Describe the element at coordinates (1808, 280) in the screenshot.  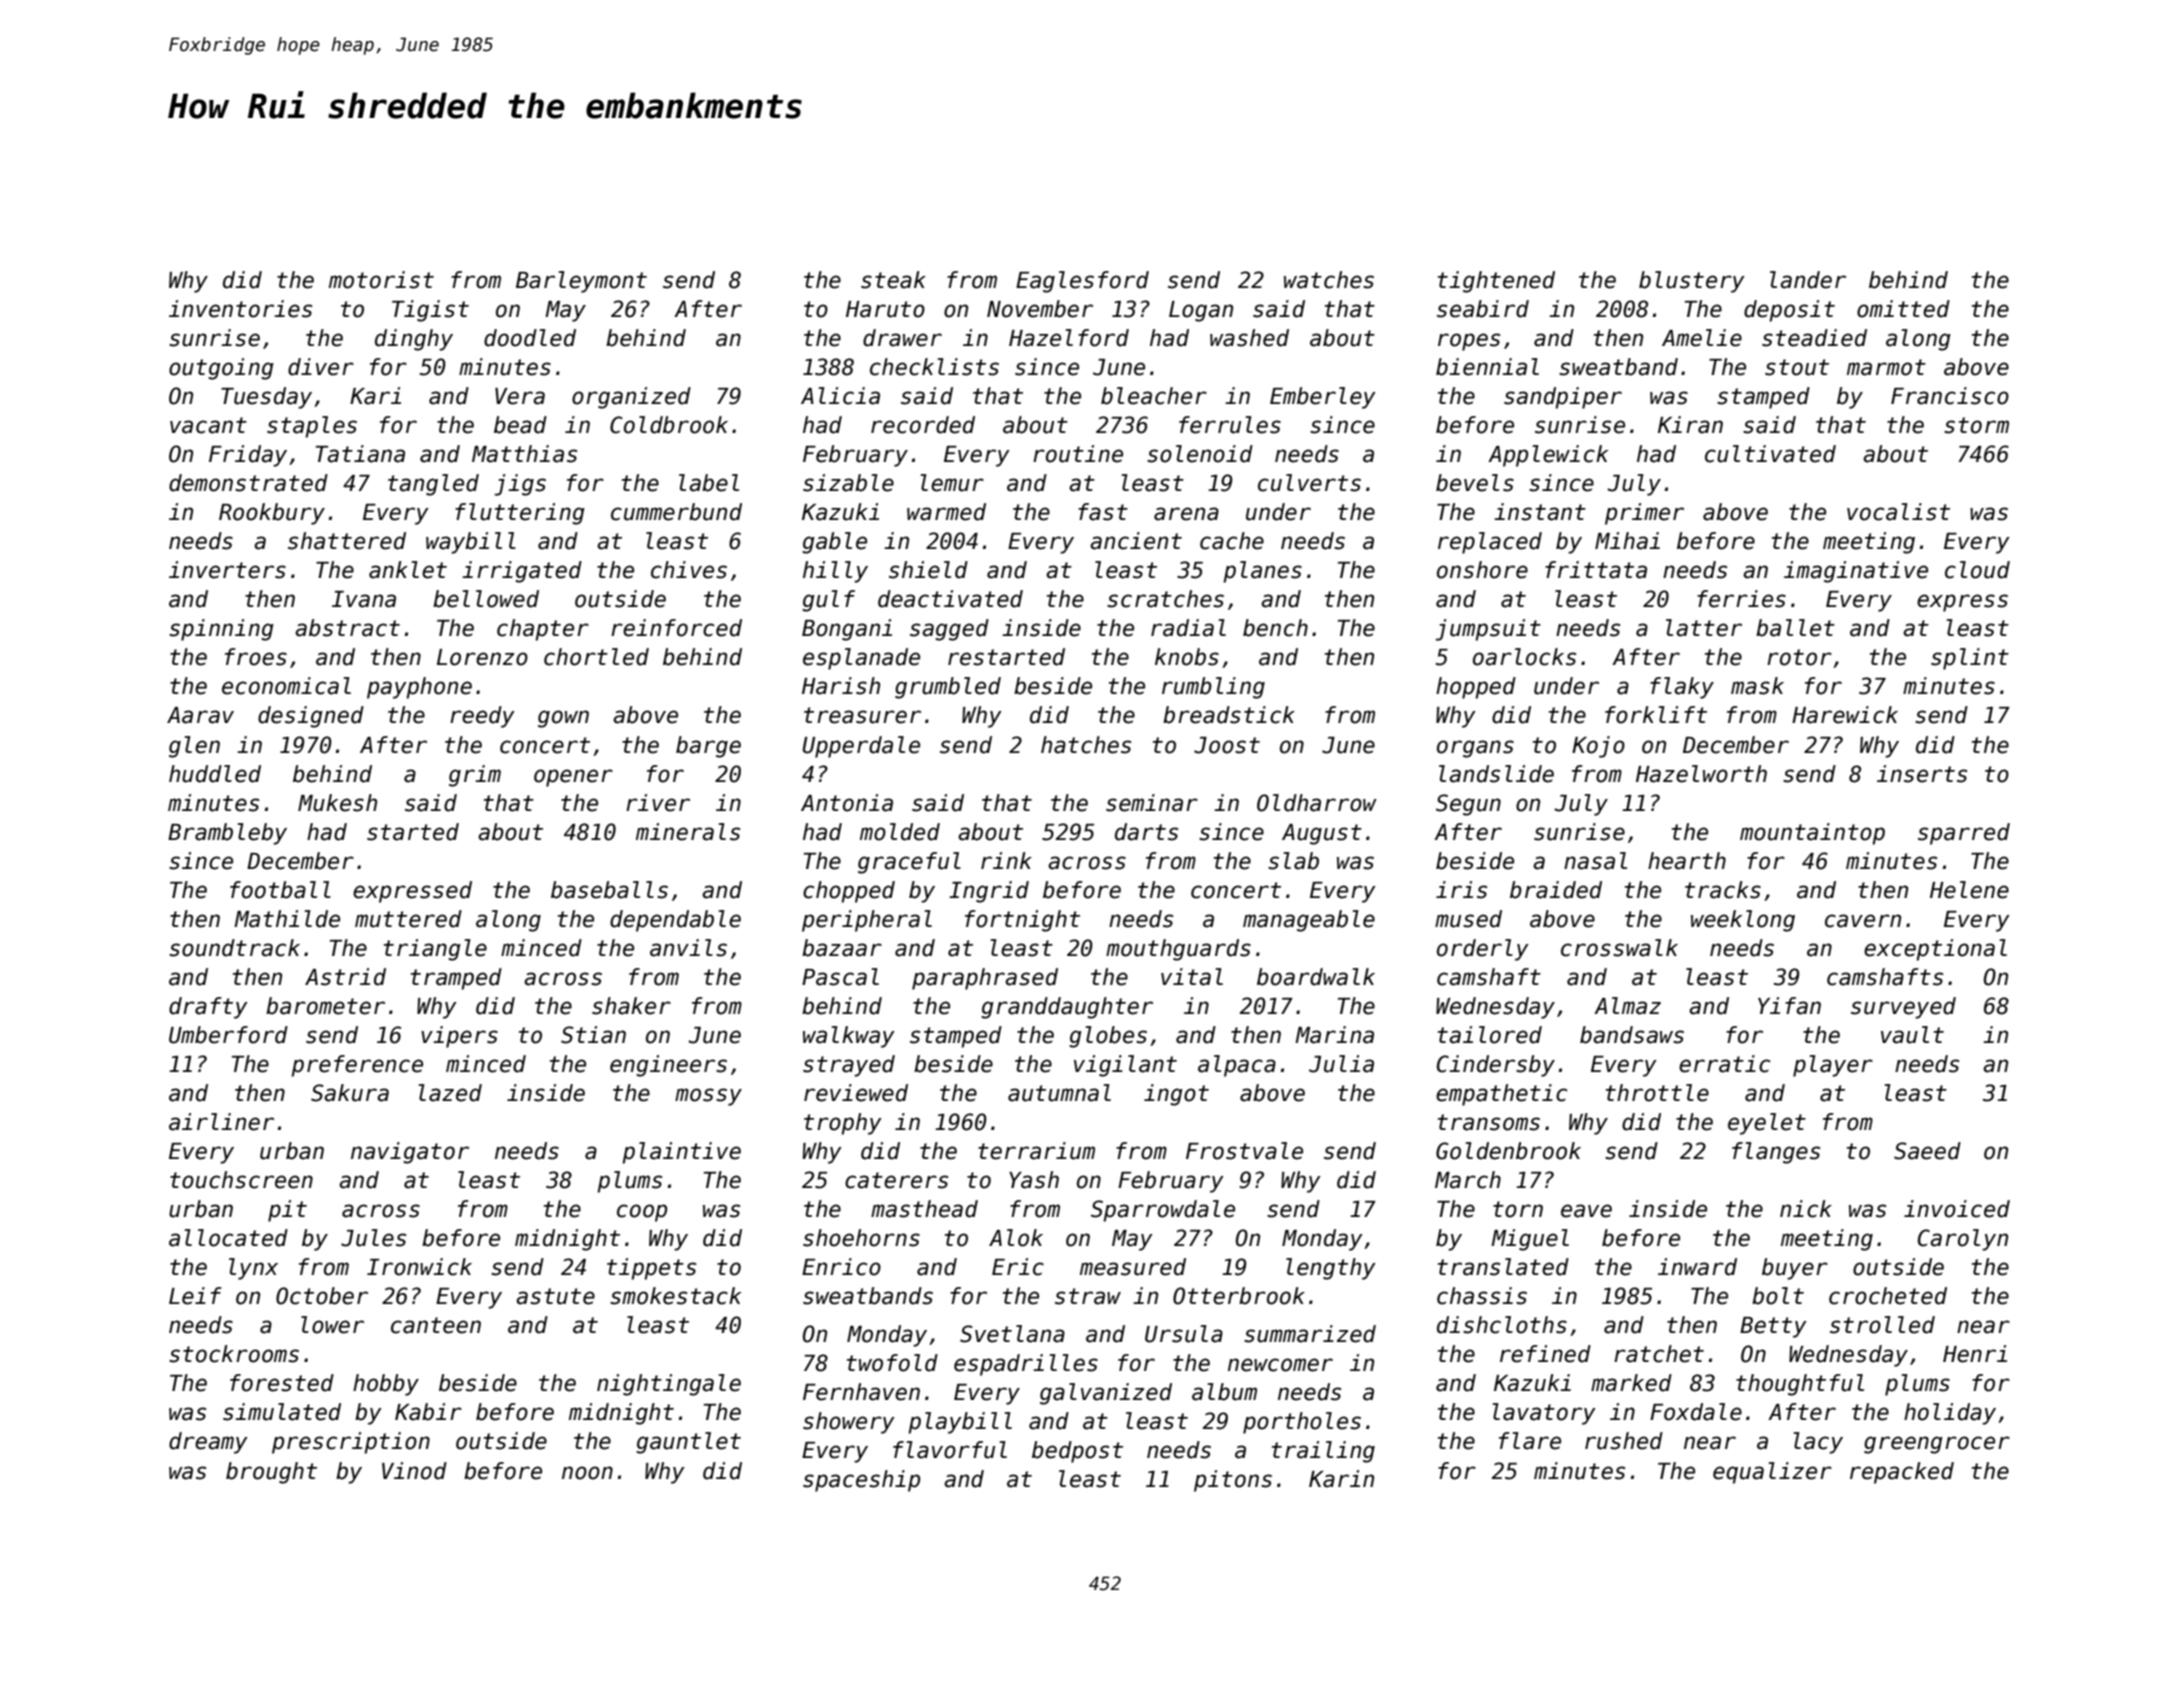
I see `lander` at that location.
